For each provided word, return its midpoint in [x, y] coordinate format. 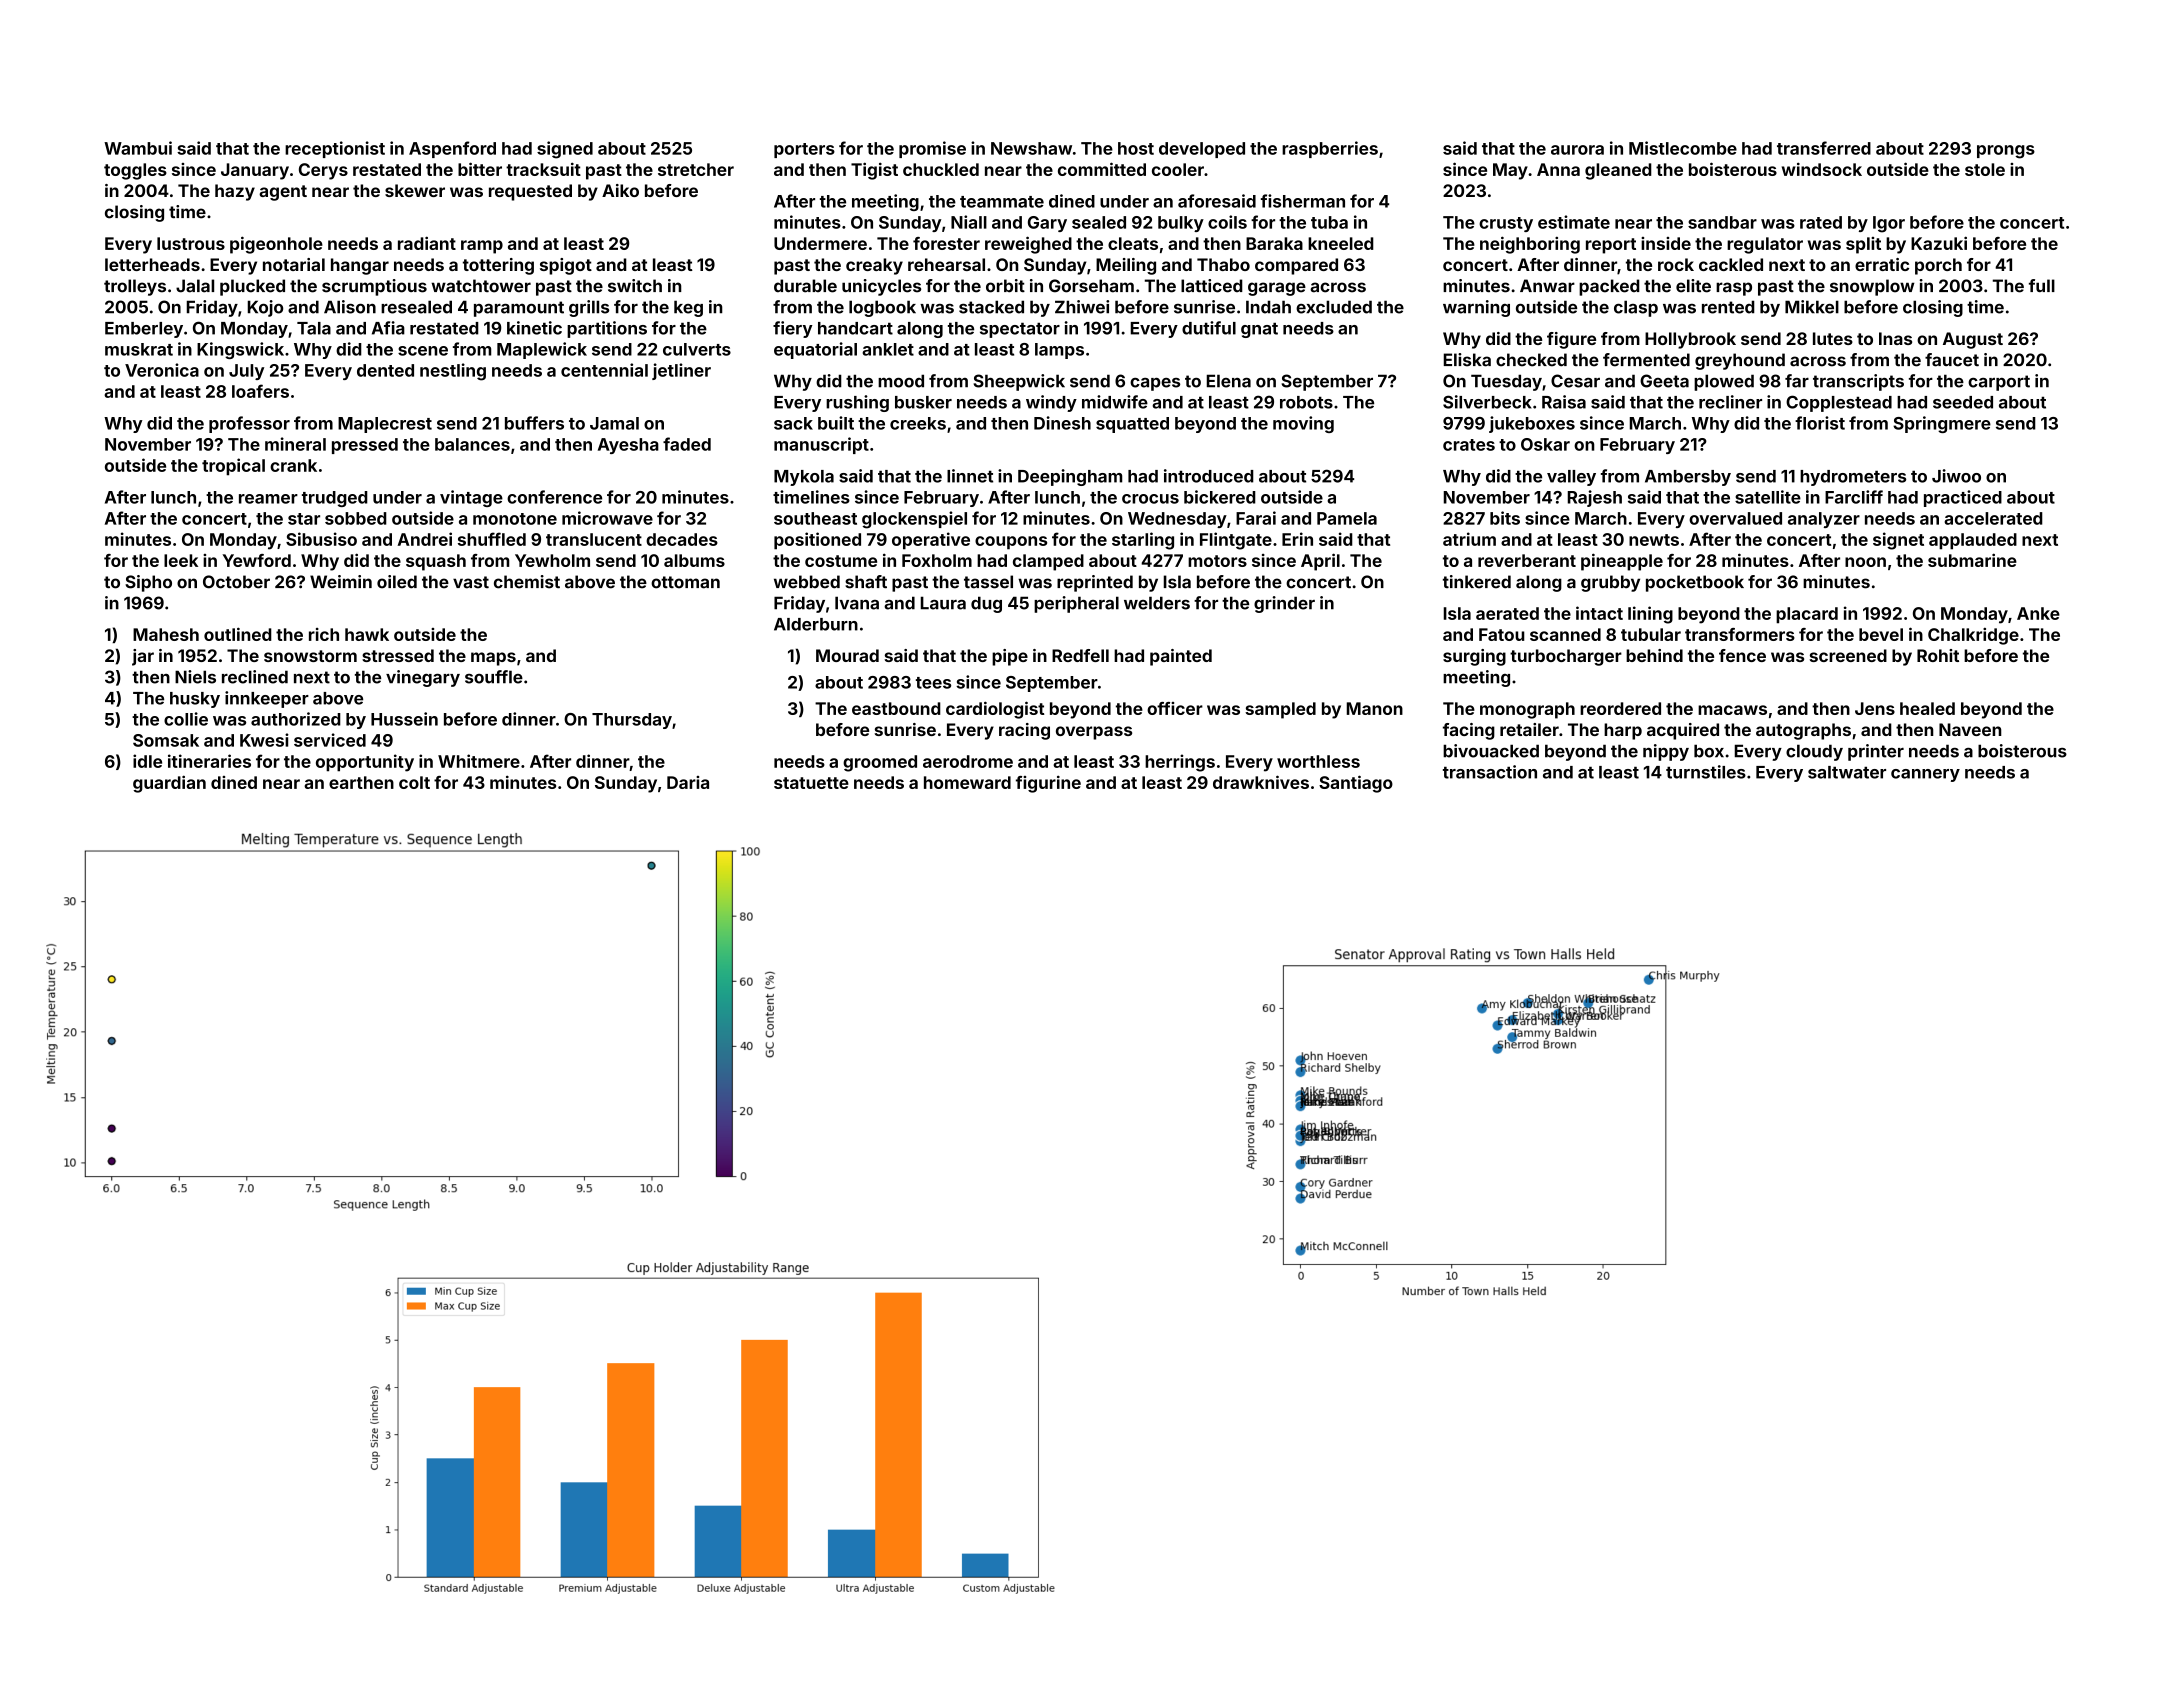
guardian [169, 784]
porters [804, 150]
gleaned [1618, 171]
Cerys [323, 171]
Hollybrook [1690, 340]
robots [1306, 402]
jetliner [681, 371]
